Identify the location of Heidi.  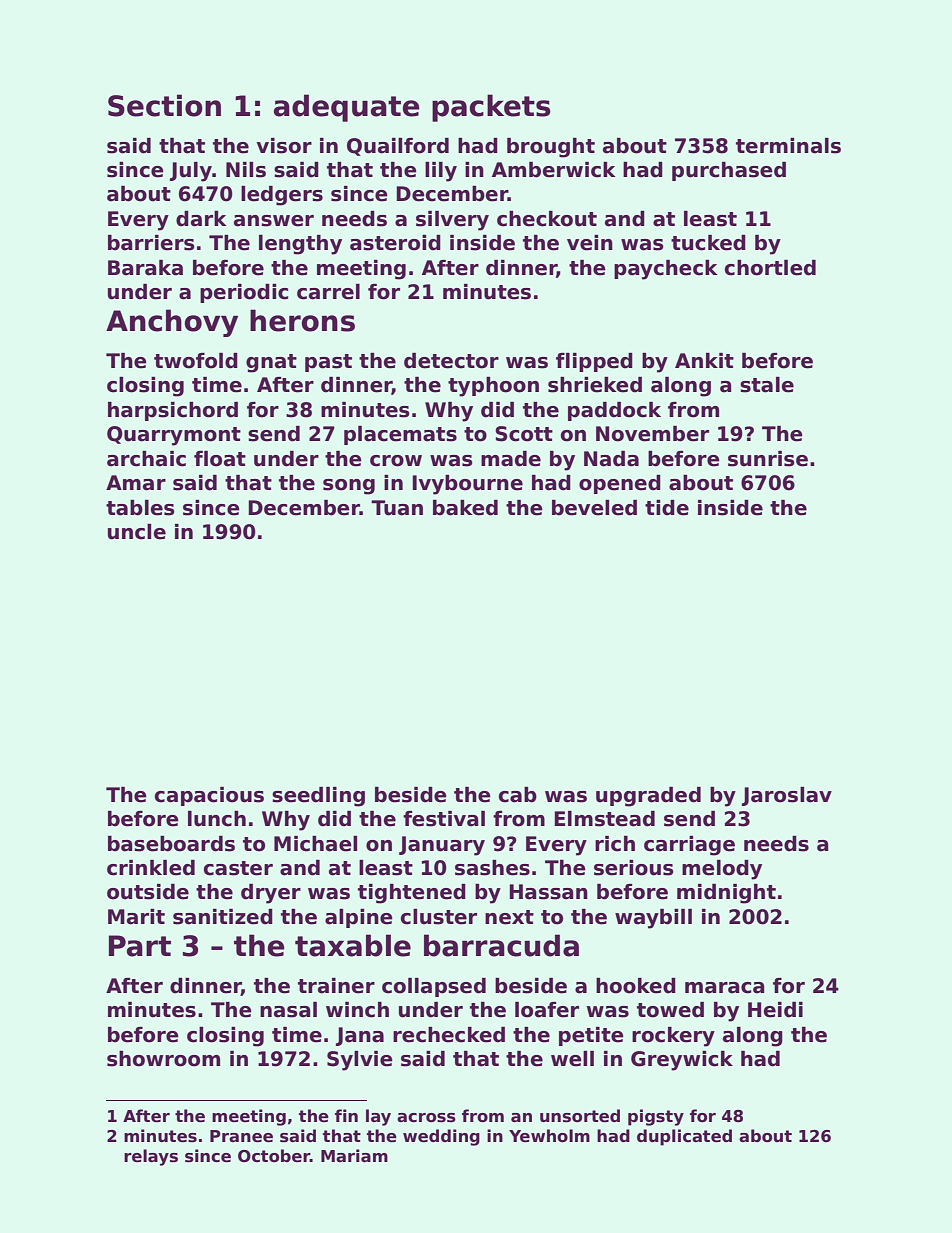
(775, 1010).
